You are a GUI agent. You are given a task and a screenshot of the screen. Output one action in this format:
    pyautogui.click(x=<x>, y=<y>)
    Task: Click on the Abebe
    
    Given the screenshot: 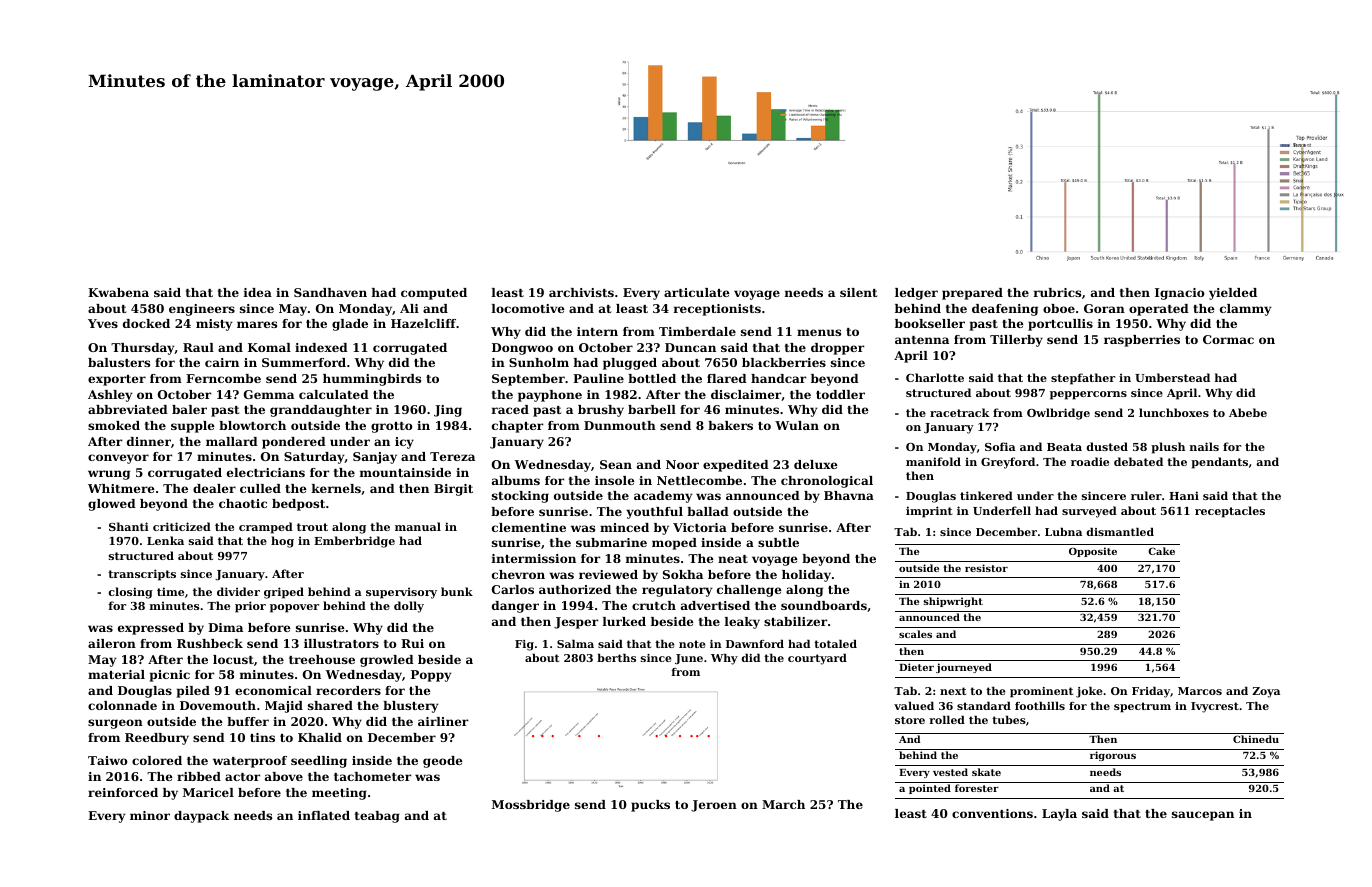 What is the action you would take?
    pyautogui.click(x=1248, y=412)
